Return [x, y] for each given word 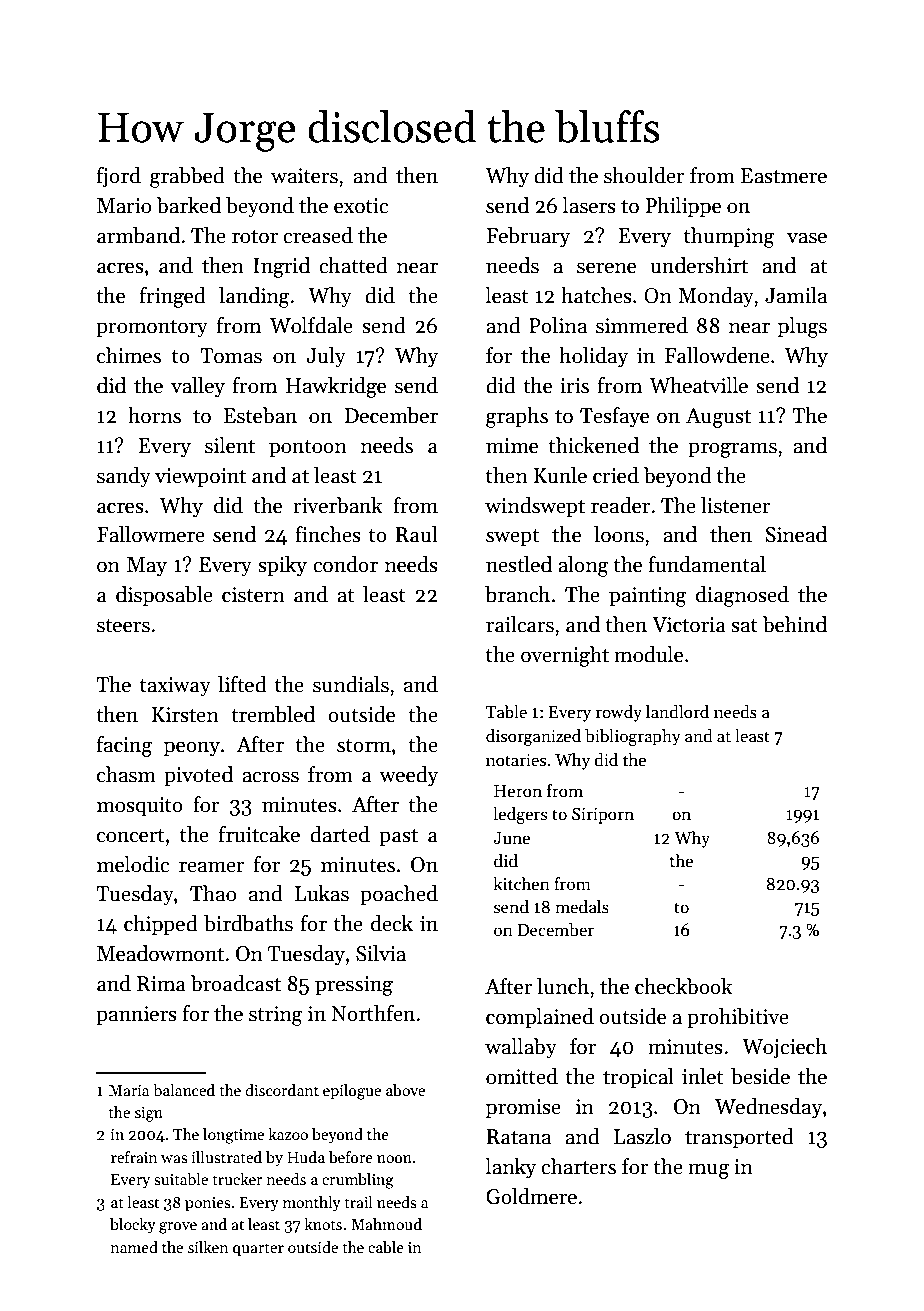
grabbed [187, 177]
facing [124, 746]
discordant [282, 1090]
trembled [273, 714]
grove [178, 1228]
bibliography [633, 737]
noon [394, 1159]
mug [708, 1171]
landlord [677, 712]
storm [364, 746]
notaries [516, 760]
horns [154, 415]
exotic [361, 206]
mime [512, 446]
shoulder [644, 175]
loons [619, 534]
